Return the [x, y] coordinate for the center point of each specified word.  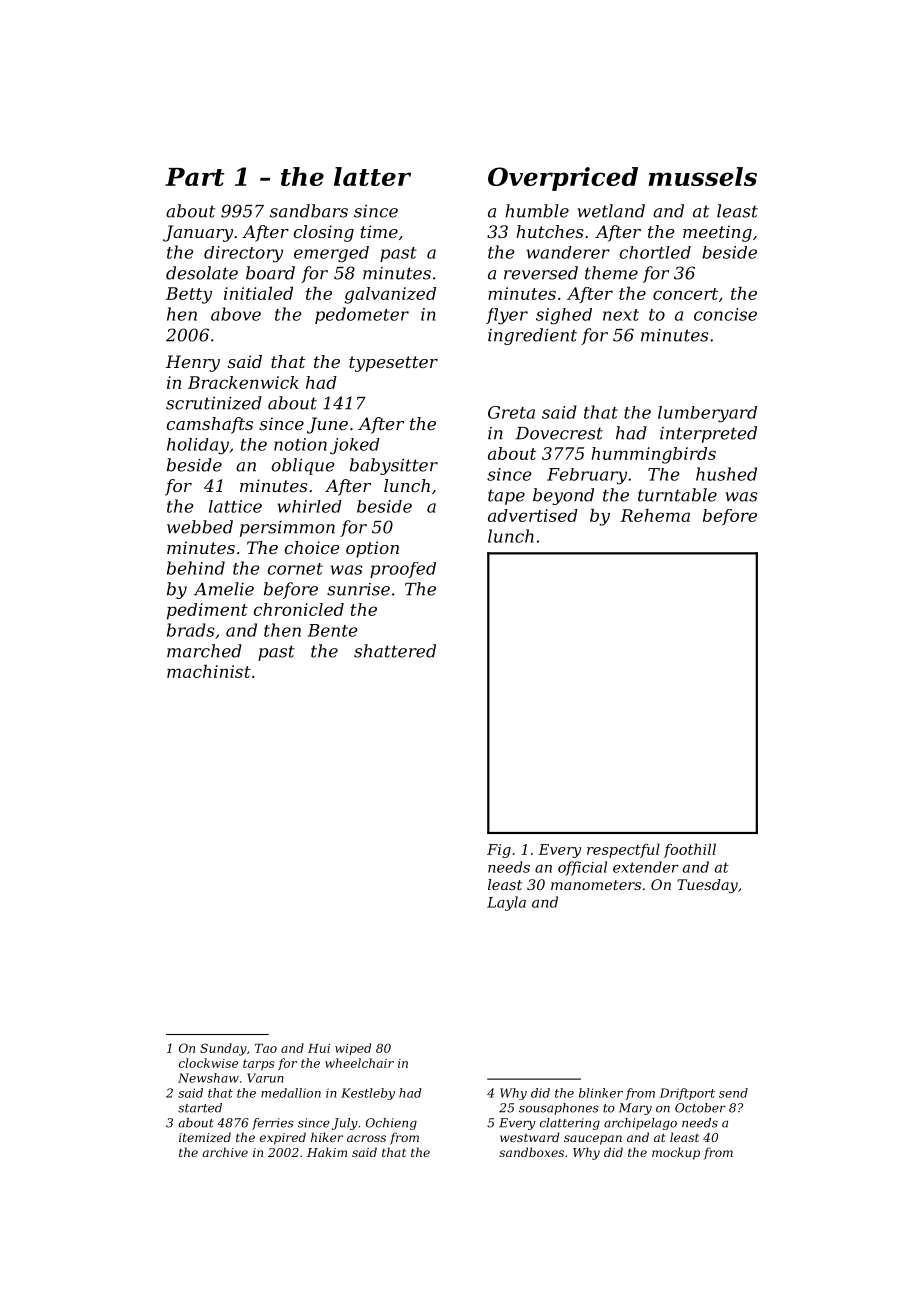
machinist [209, 671]
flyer [507, 316]
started [200, 1108]
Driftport [687, 1094]
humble [537, 211]
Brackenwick [243, 382]
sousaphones [559, 1109]
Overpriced [563, 179]
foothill [690, 850]
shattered [395, 651]
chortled [655, 252]
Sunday [223, 1049]
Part [195, 177]
